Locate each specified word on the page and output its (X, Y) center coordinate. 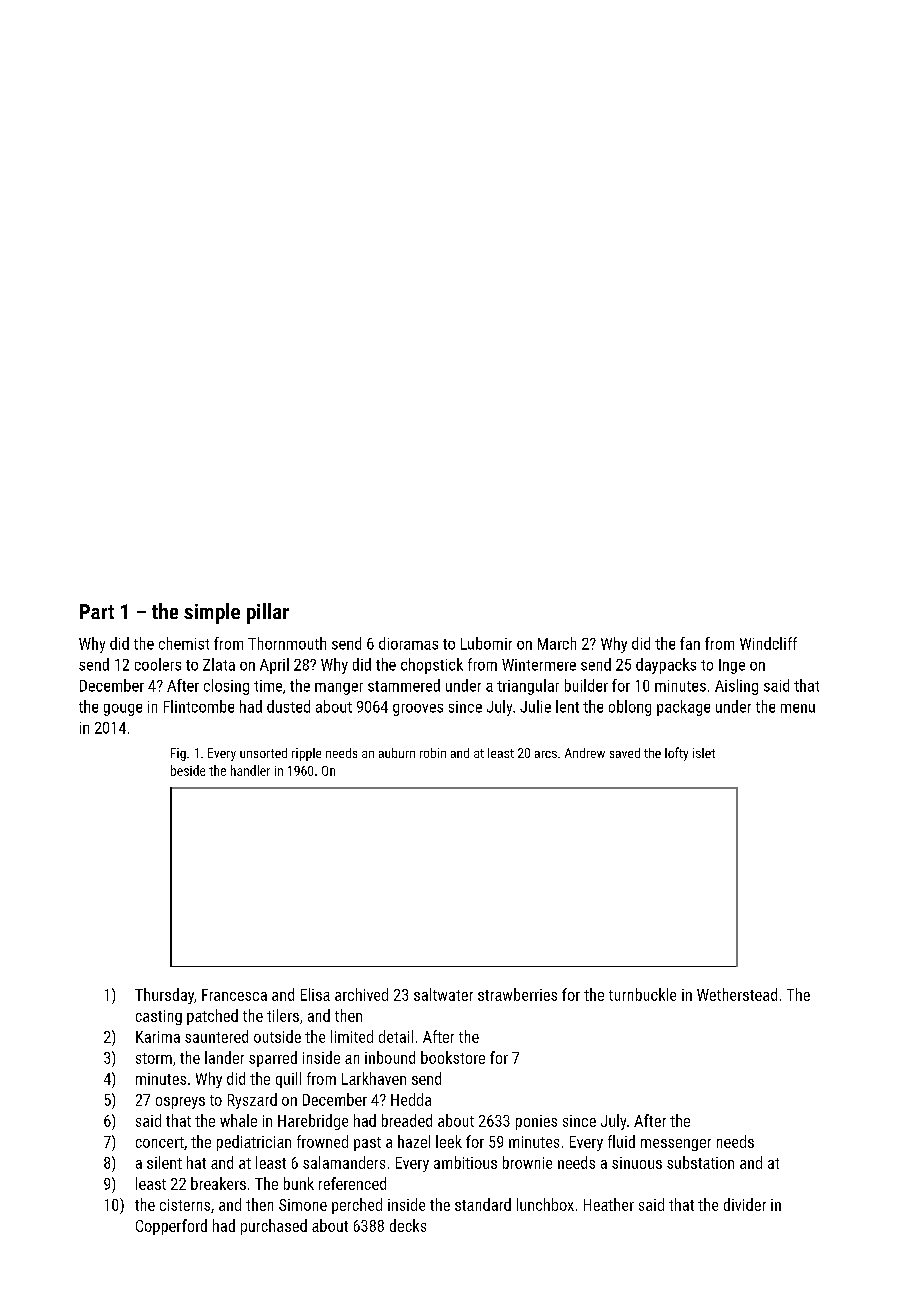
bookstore (453, 1057)
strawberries (517, 994)
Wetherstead (737, 994)
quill (288, 1080)
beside (188, 770)
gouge (123, 710)
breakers (218, 1183)
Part (97, 611)
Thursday (164, 996)
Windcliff (768, 643)
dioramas (408, 643)
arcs (546, 754)
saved (625, 753)
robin (433, 753)
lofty (676, 754)
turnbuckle (642, 994)
